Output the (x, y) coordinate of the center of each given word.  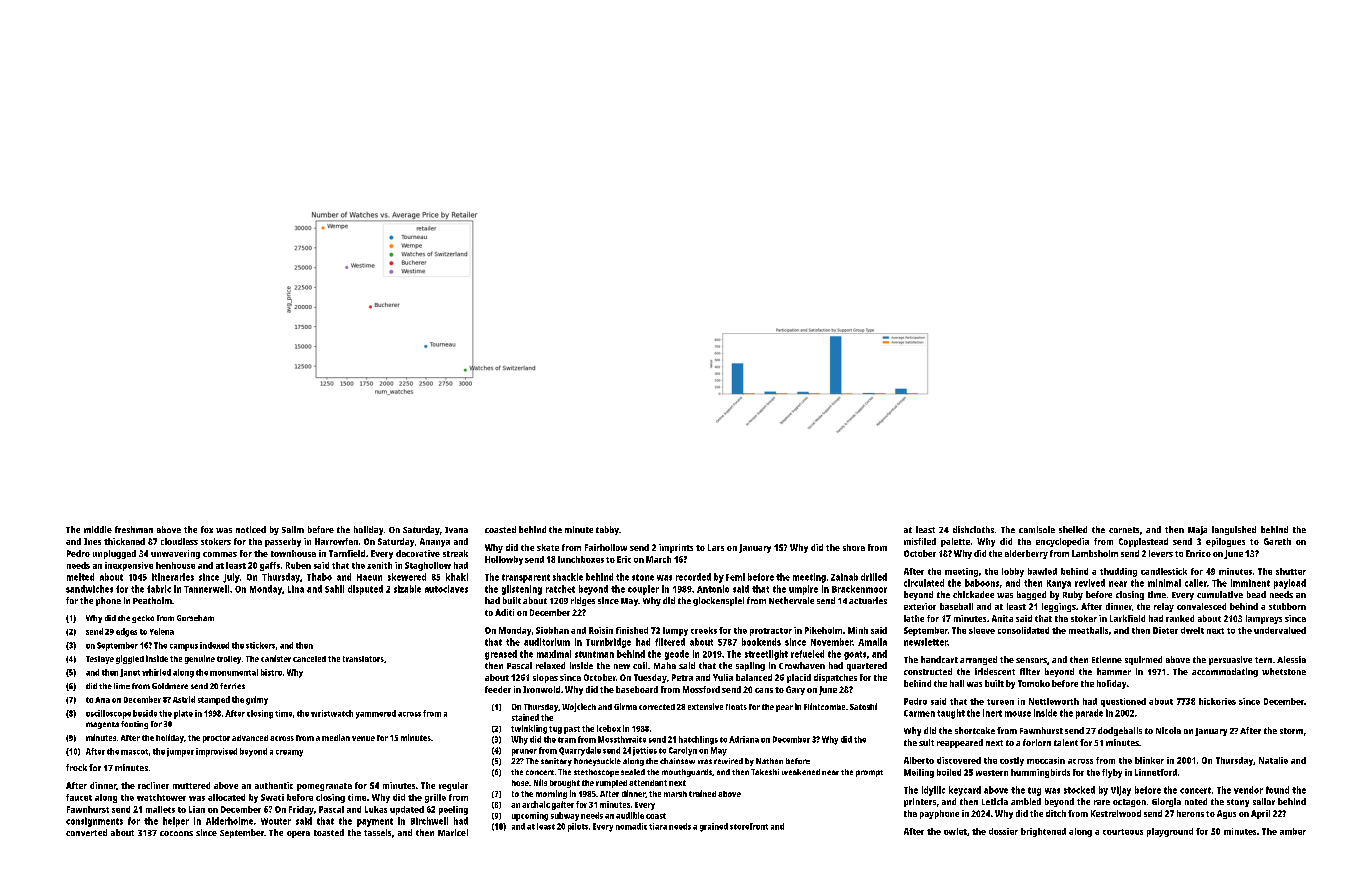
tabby (607, 530)
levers (1161, 553)
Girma (625, 706)
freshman (134, 529)
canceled (309, 659)
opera (298, 834)
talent (1066, 742)
